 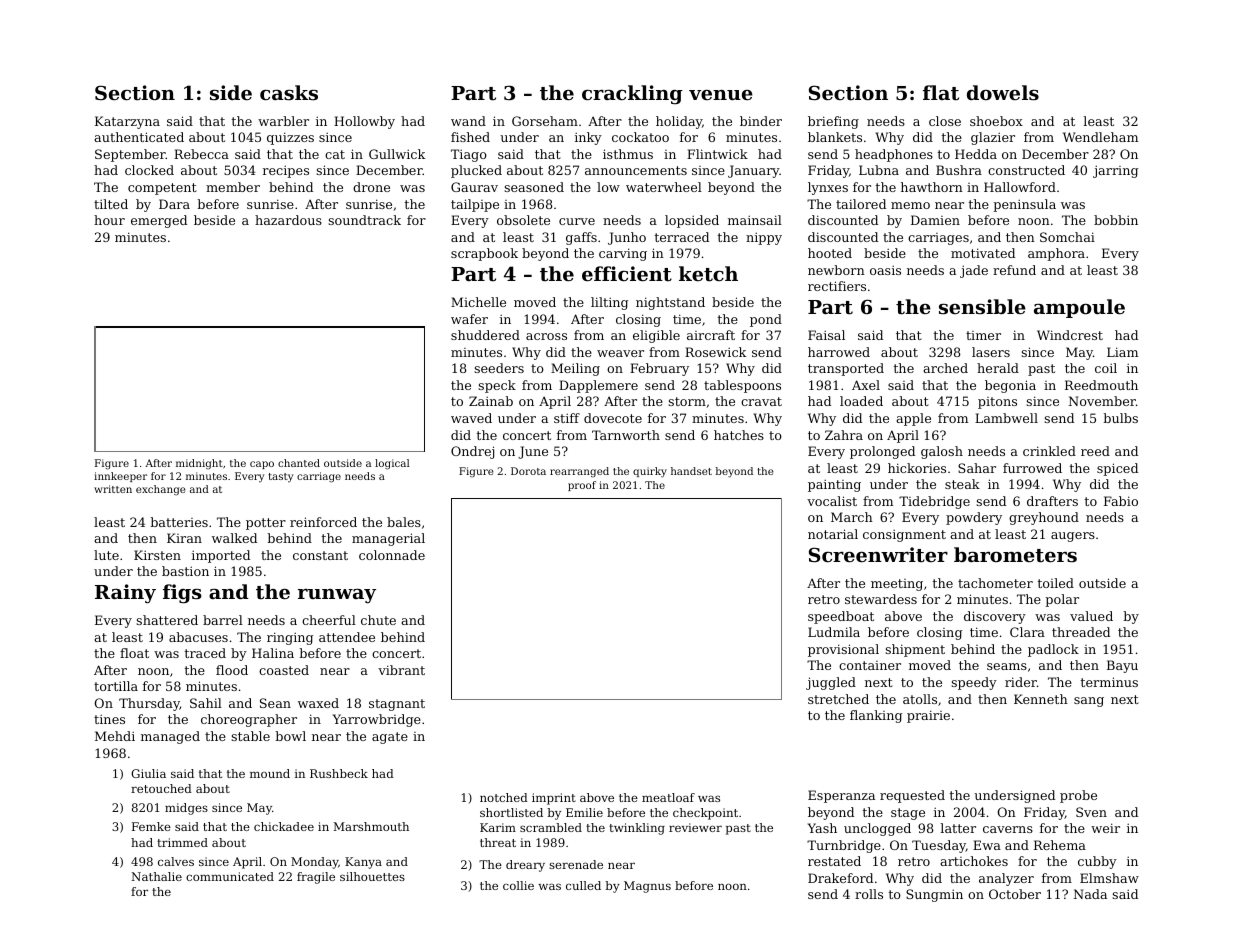 What do you see at coordinates (289, 92) in the document?
I see `casks` at bounding box center [289, 92].
